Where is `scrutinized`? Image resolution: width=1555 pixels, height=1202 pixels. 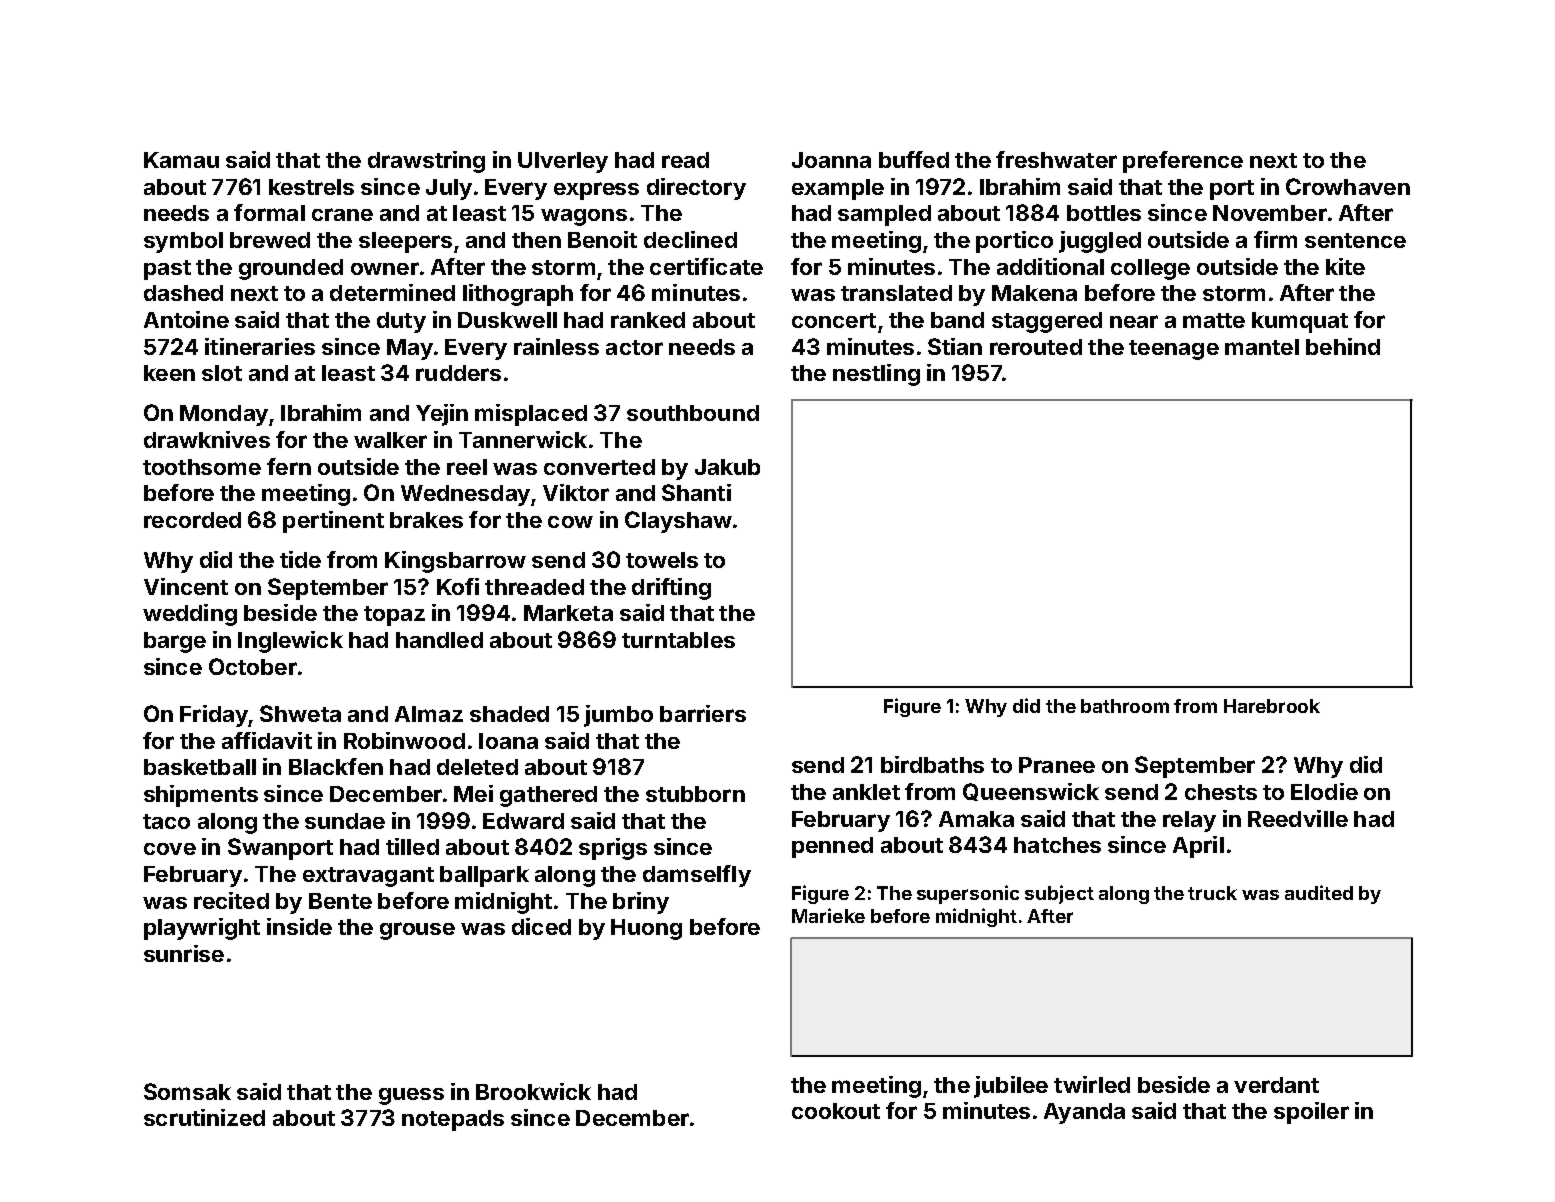 scrutinized is located at coordinates (204, 1117).
